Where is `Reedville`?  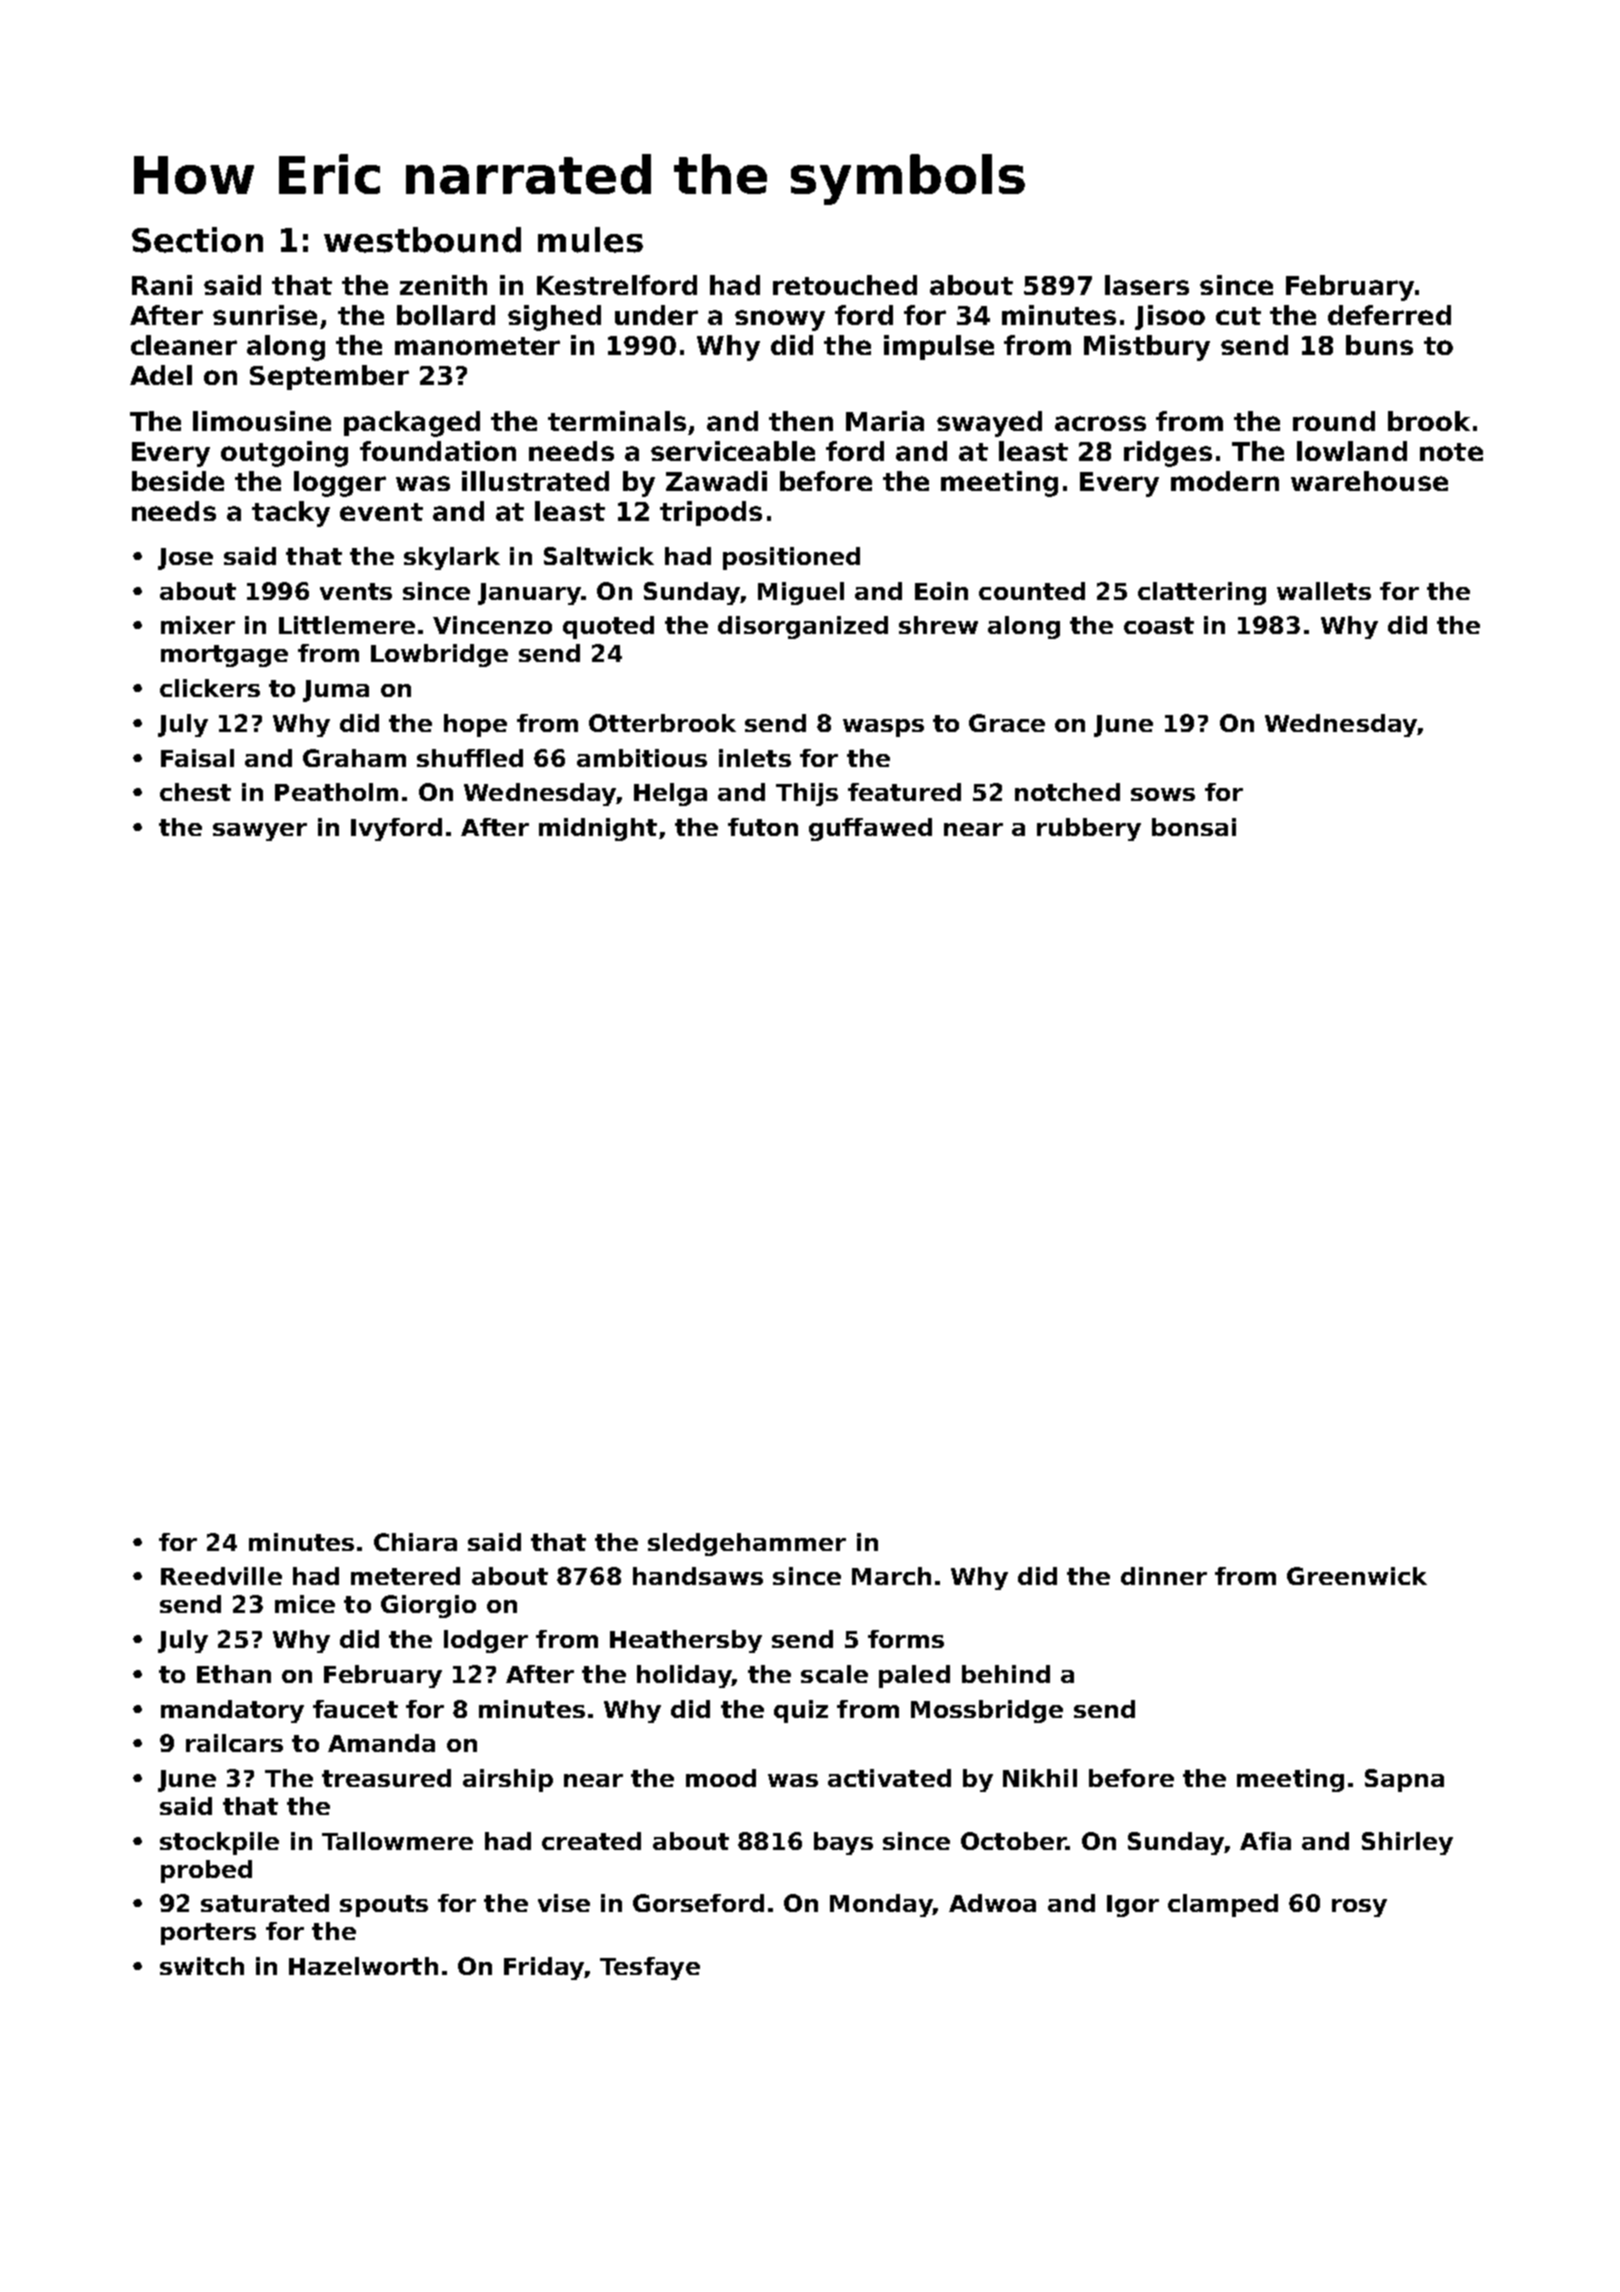 Reedville is located at coordinates (221, 1576).
